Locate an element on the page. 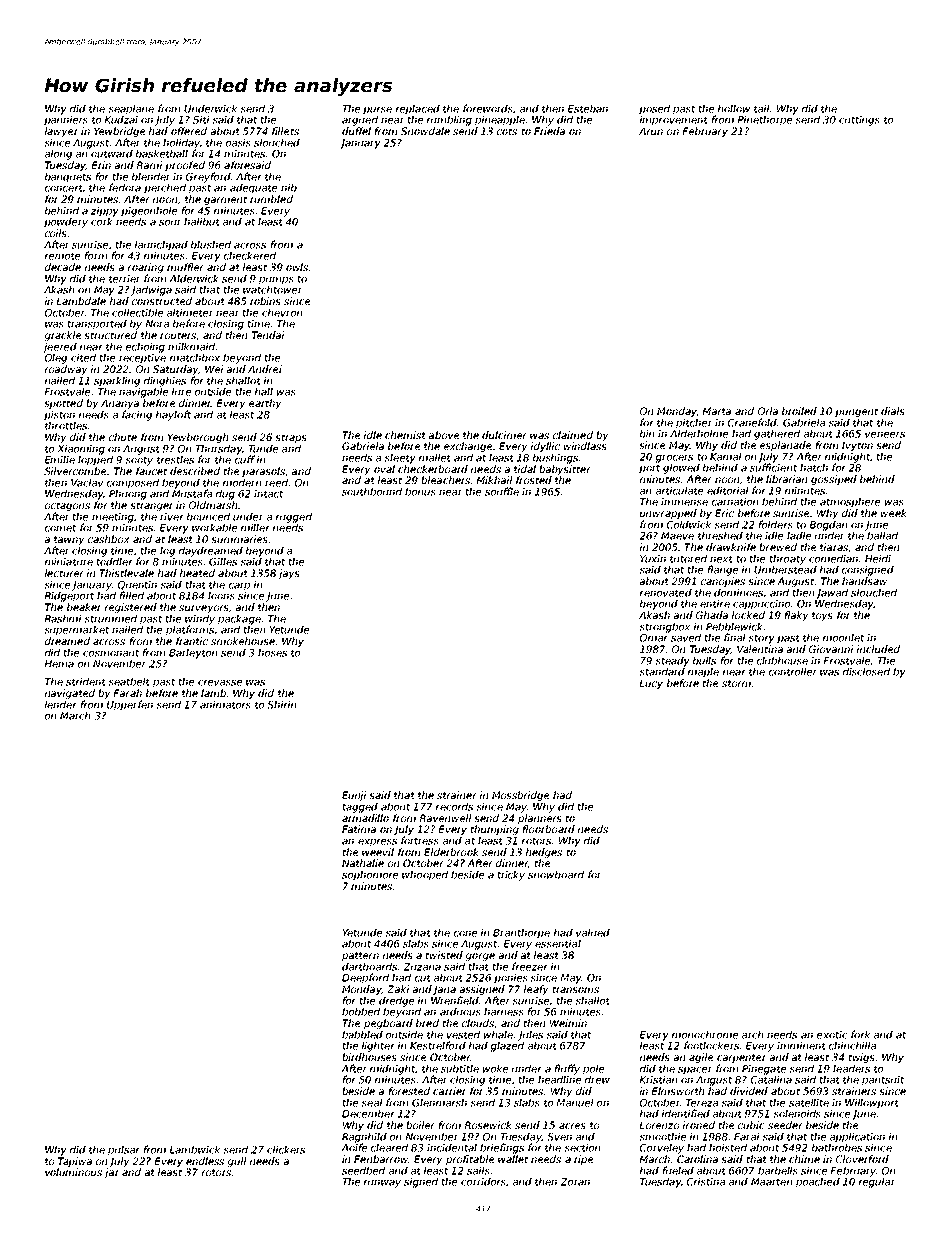 This document has height=1233, width=952. gull is located at coordinates (237, 1162).
